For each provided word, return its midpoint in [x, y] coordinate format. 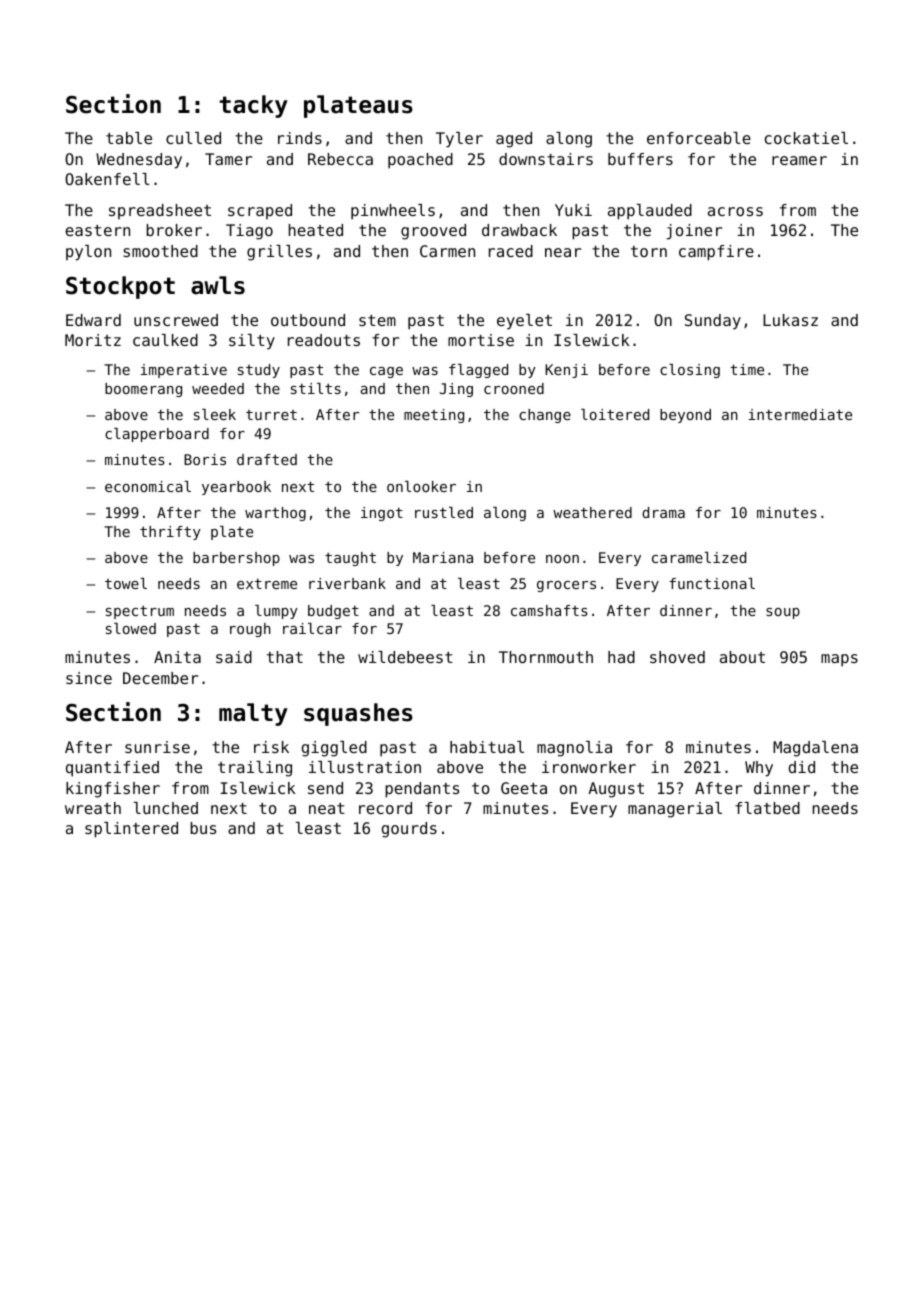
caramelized [699, 557]
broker [174, 230]
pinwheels [393, 212]
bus [203, 828]
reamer [799, 160]
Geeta [524, 788]
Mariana [443, 557]
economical [148, 486]
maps [839, 660]
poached [420, 161]
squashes [358, 714]
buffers [640, 159]
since [89, 678]
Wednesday [139, 161]
